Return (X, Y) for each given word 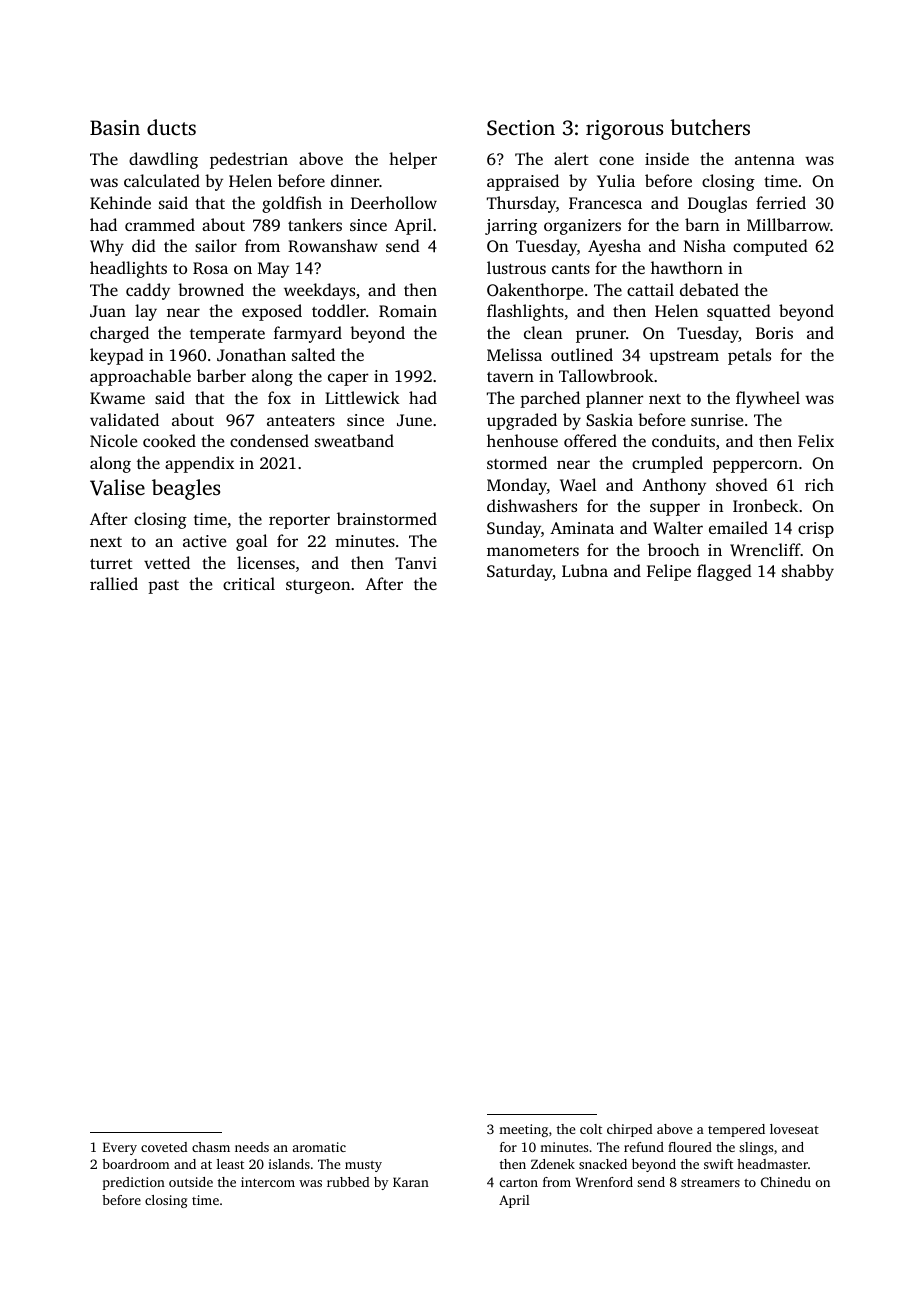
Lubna (585, 570)
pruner (601, 336)
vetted (167, 562)
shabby (808, 572)
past (163, 587)
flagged (724, 572)
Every (120, 1148)
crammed (160, 224)
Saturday (520, 572)
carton (519, 1183)
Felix (816, 440)
